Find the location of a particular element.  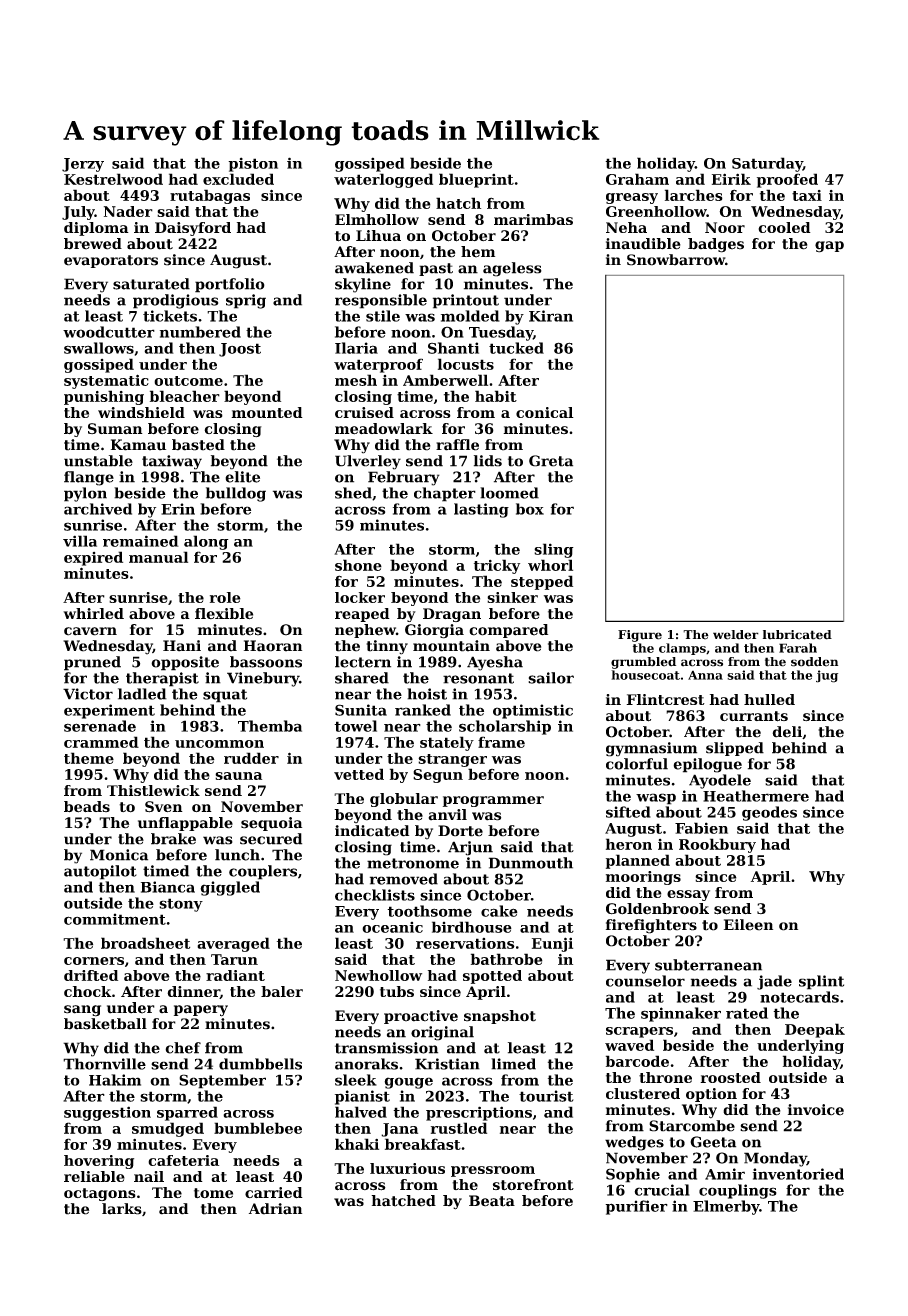

shone is located at coordinates (358, 565).
